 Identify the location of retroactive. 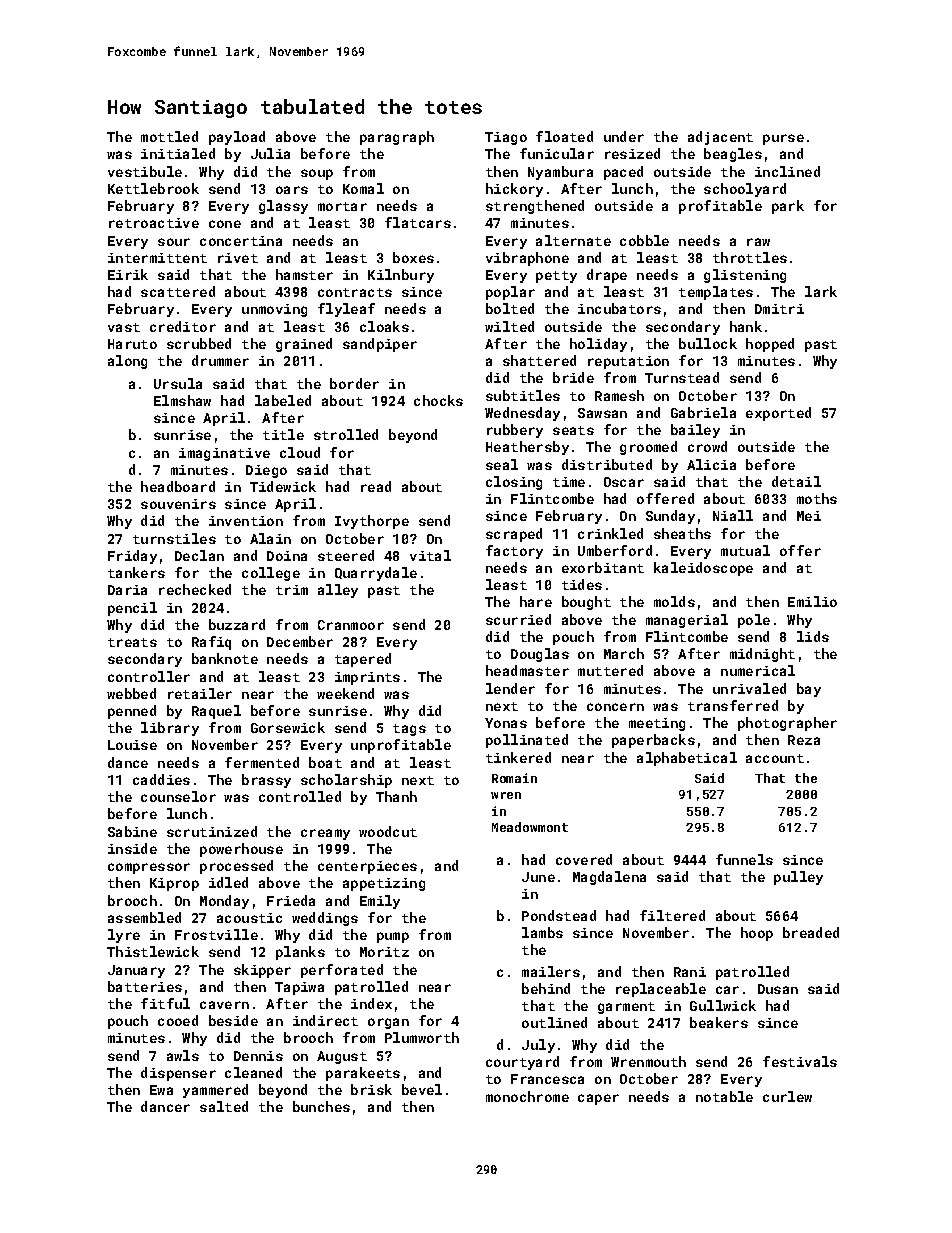
(154, 223).
